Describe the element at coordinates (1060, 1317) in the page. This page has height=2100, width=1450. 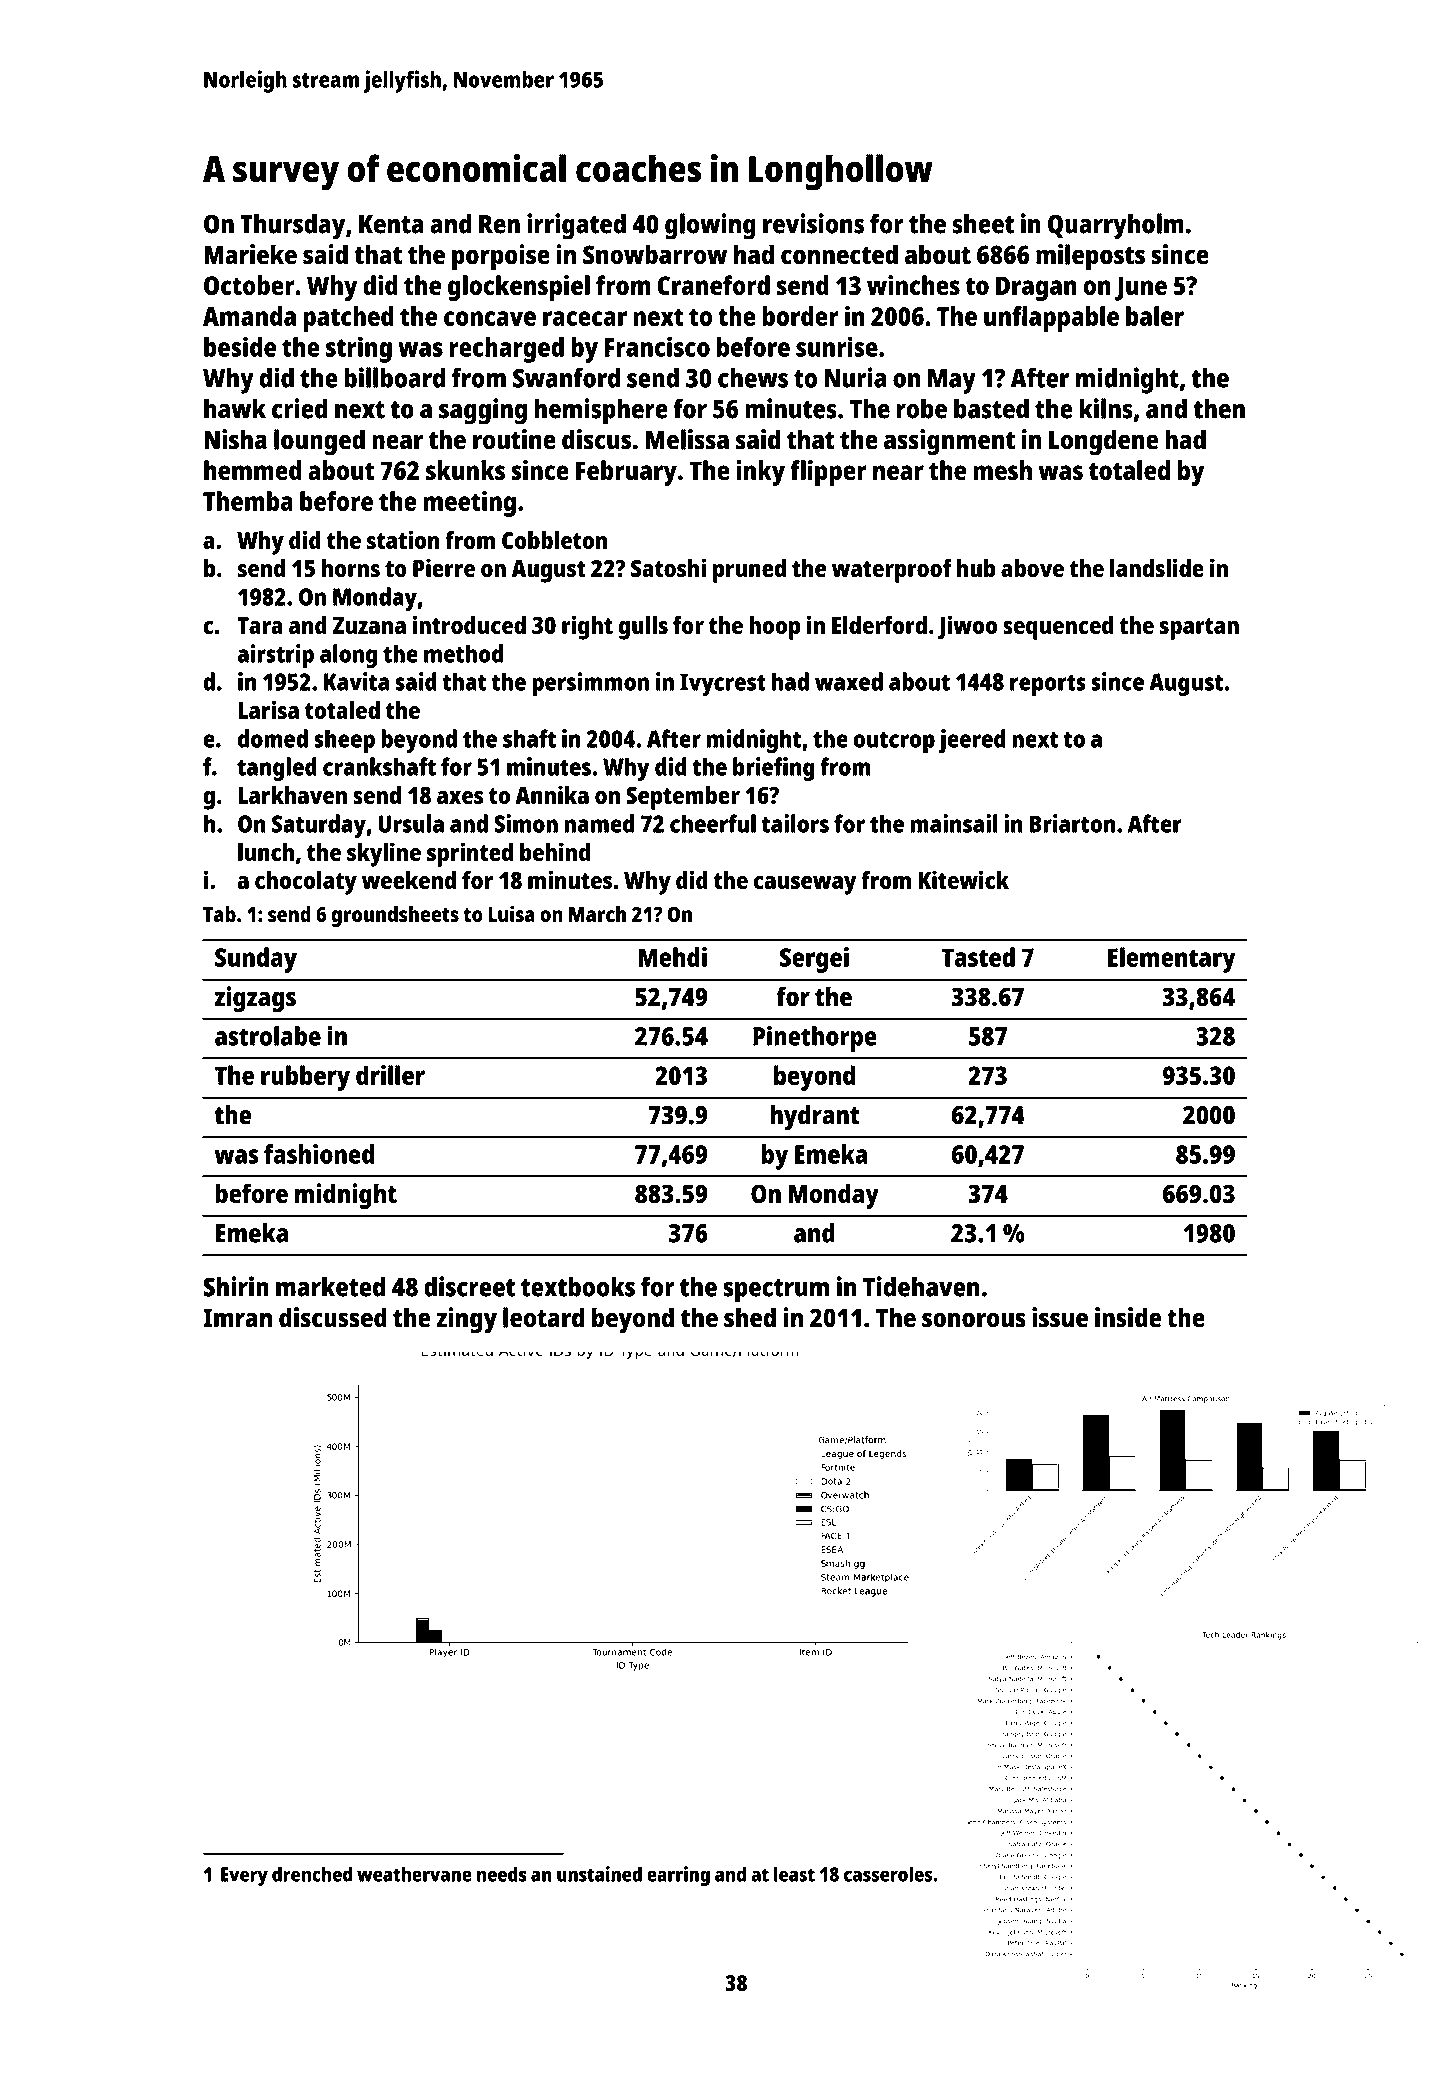
I see `issue` at that location.
